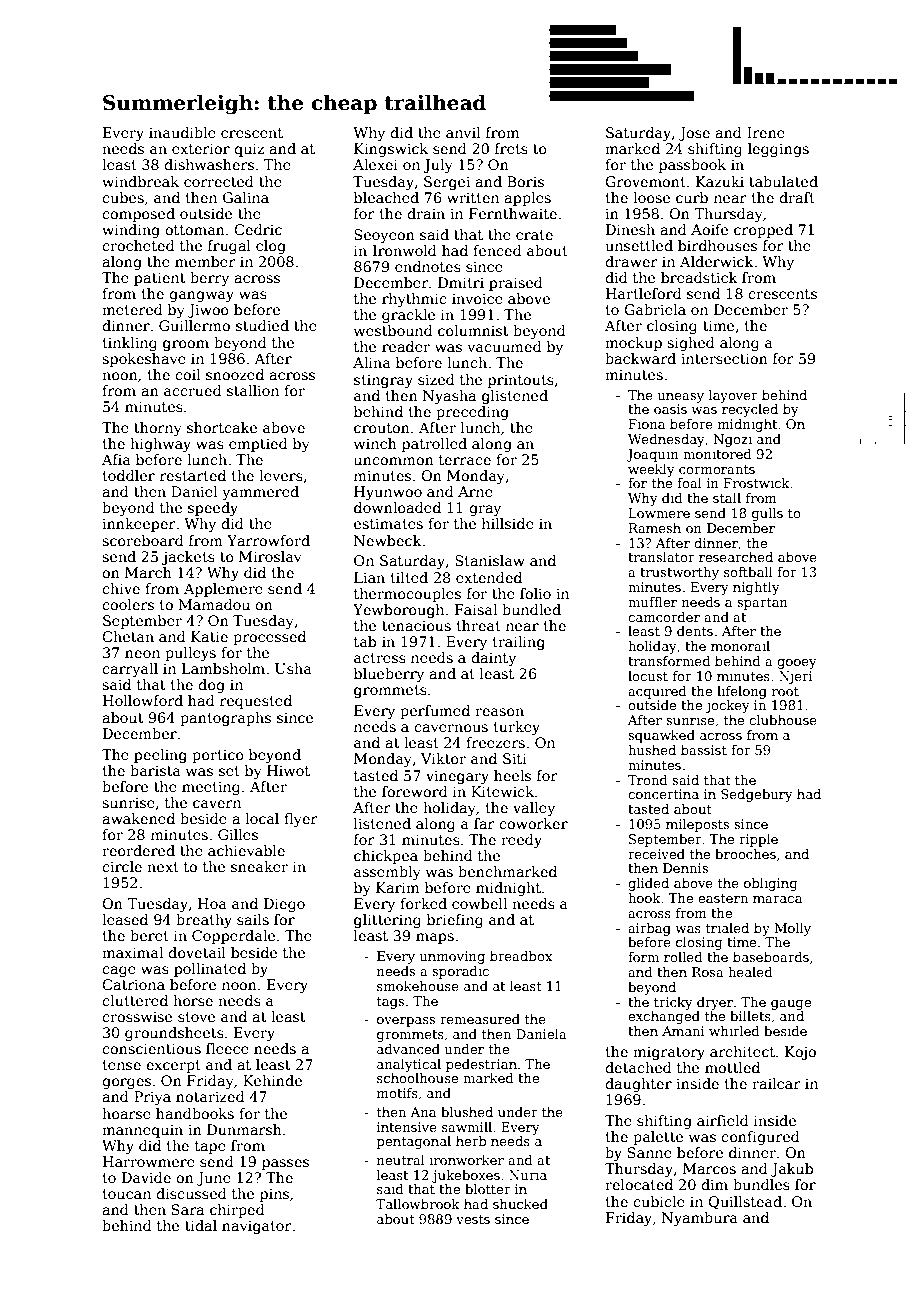  Describe the element at coordinates (407, 595) in the document. I see `thermocouples` at that location.
